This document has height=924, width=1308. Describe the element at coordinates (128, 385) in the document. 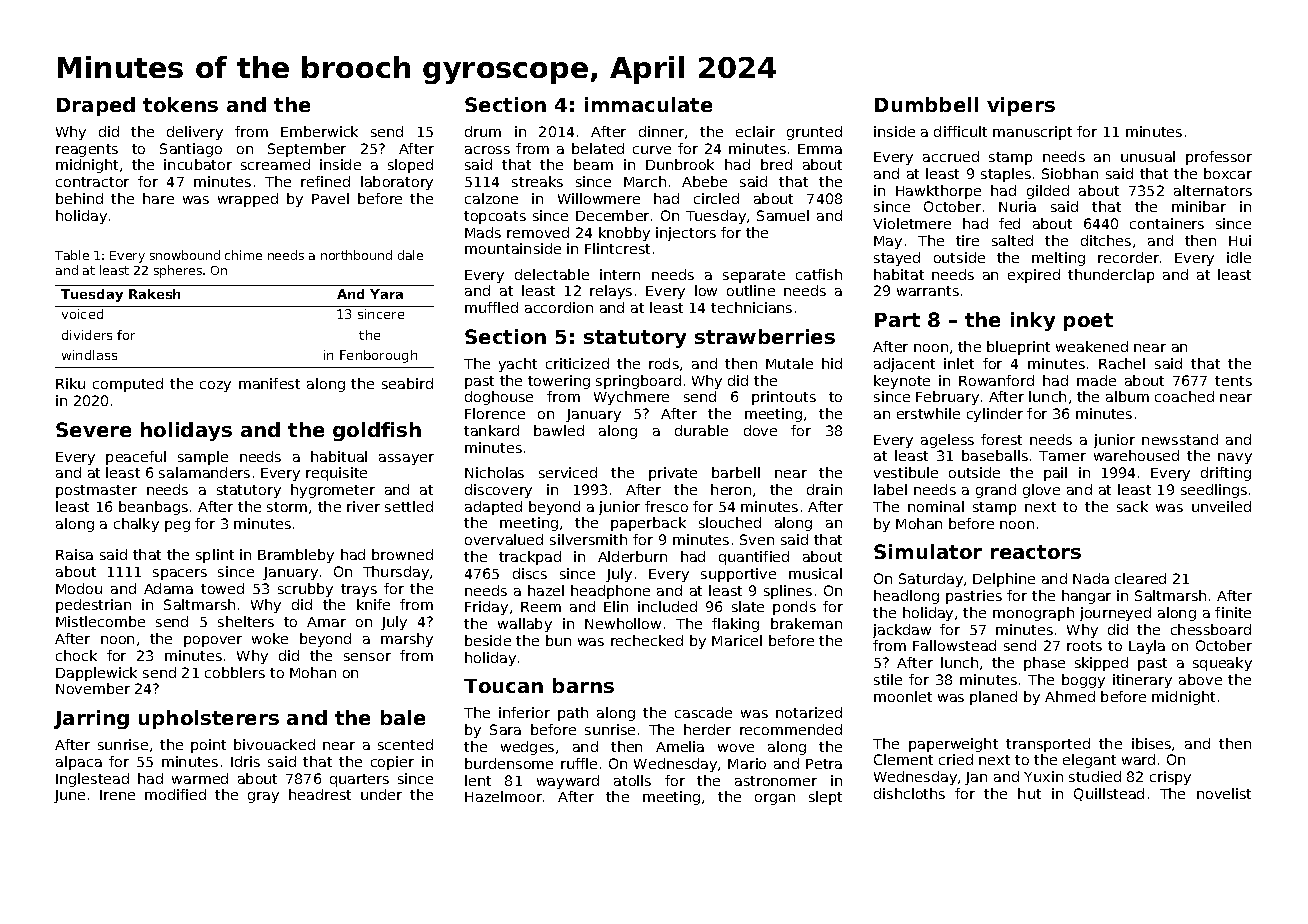

I see `computed` at that location.
